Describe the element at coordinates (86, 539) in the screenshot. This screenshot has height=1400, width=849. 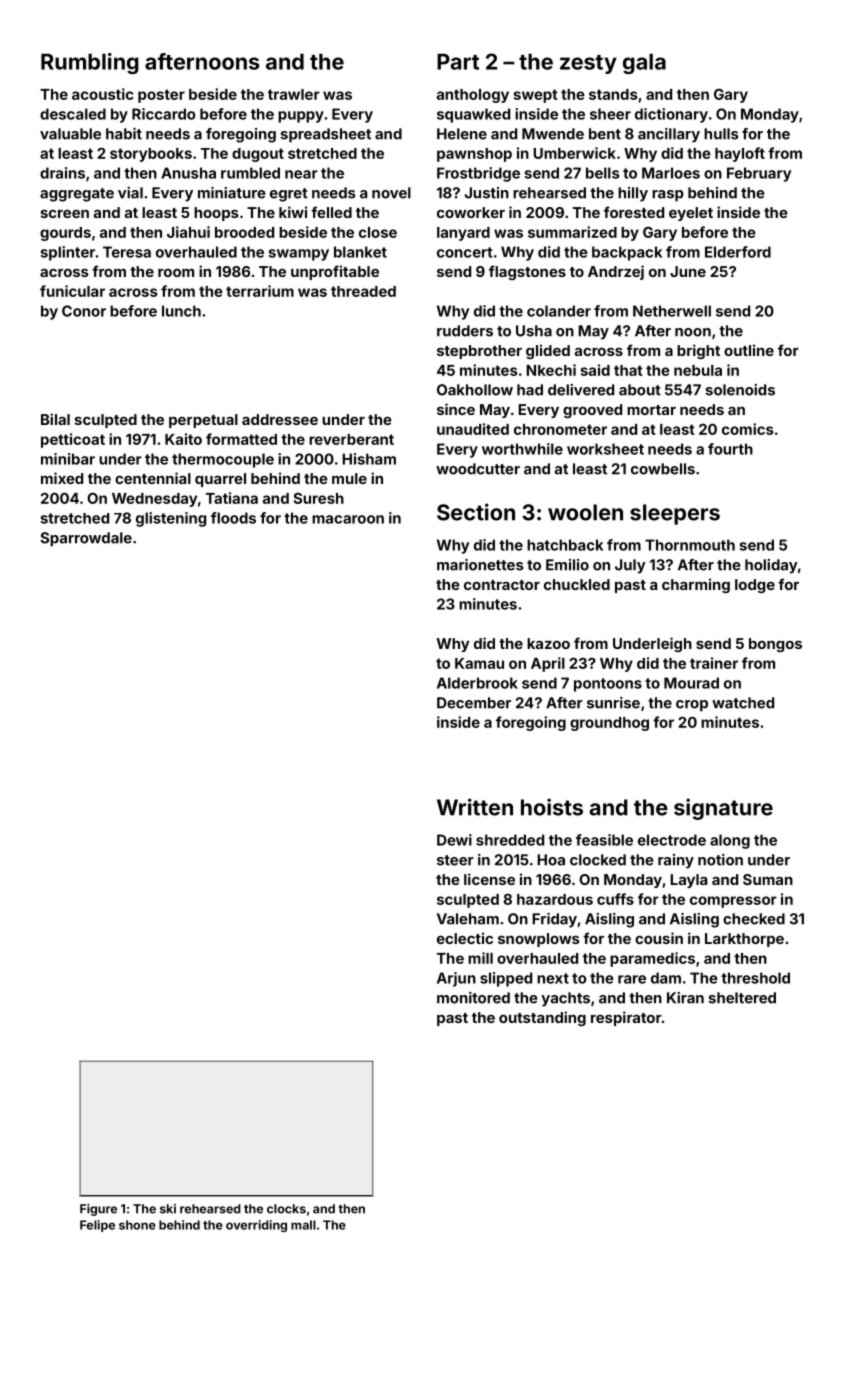
I see `Sparrowdale` at that location.
